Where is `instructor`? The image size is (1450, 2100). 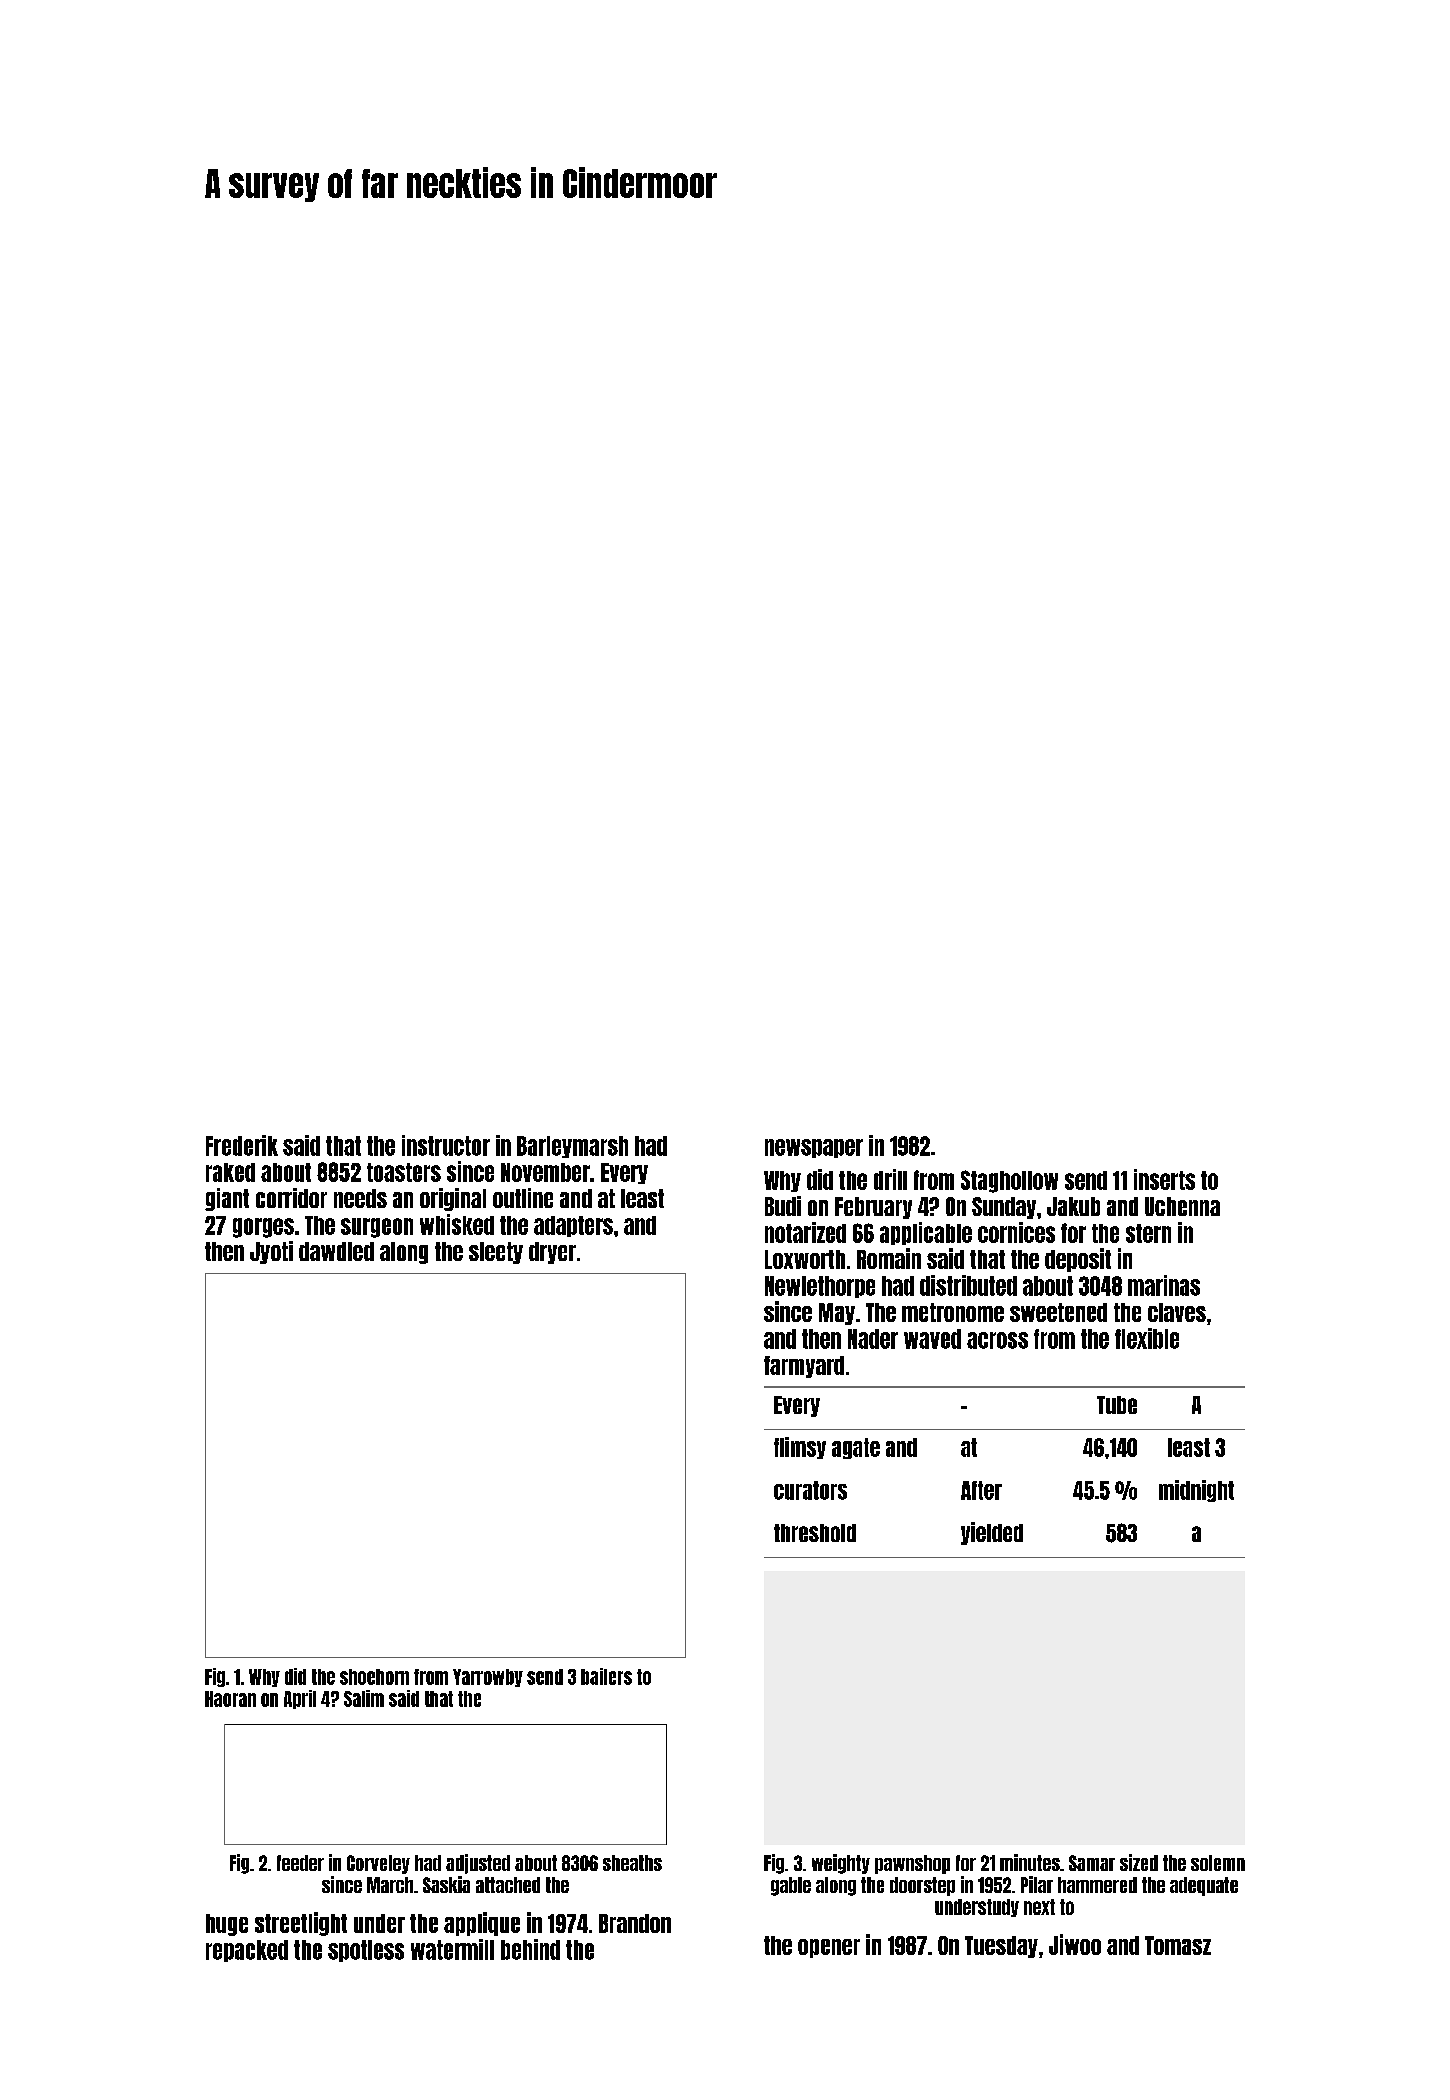
instructor is located at coordinates (446, 1145).
